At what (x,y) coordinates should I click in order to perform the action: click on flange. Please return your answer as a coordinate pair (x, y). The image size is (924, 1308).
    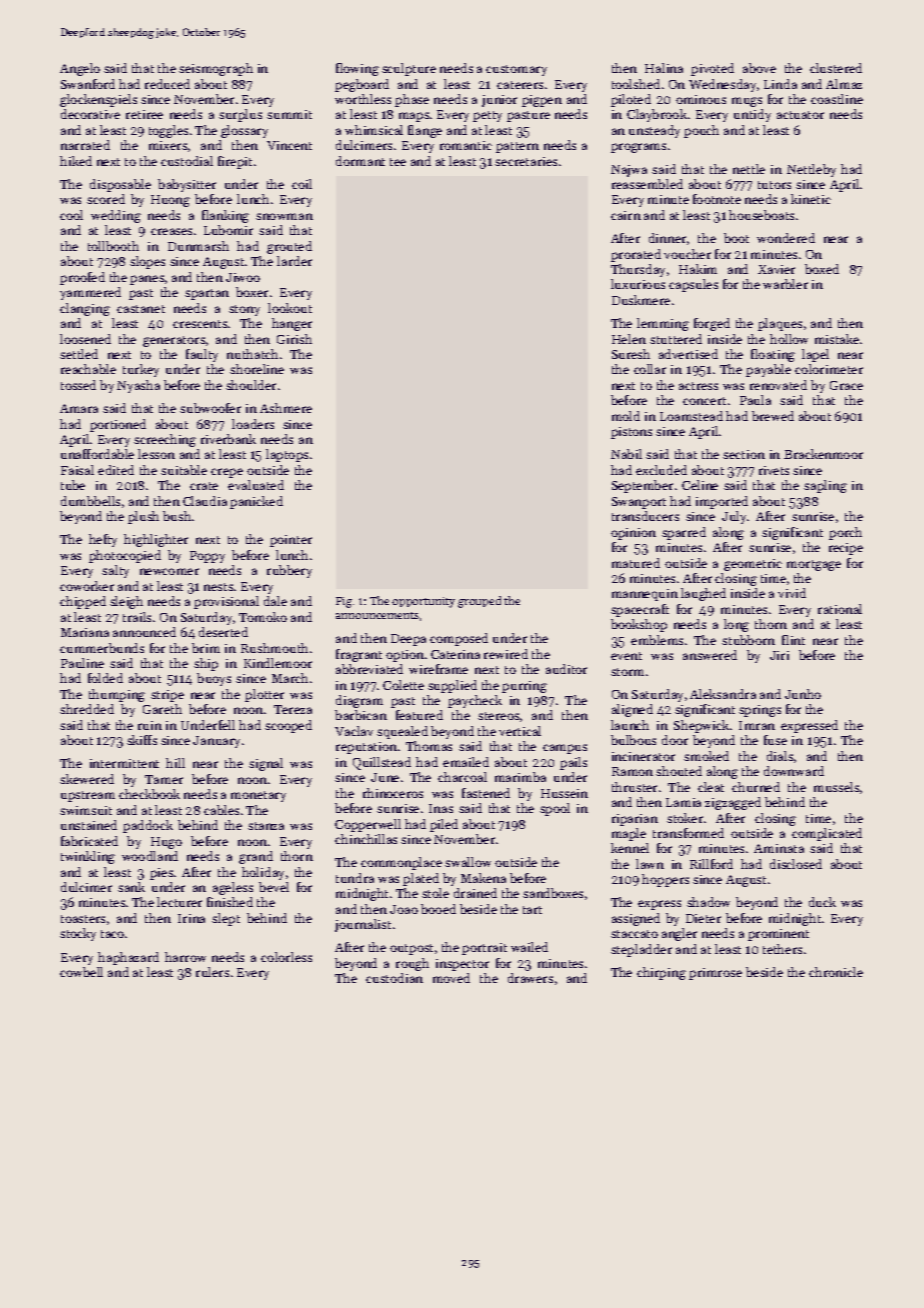
    Looking at the image, I should click on (425, 131).
